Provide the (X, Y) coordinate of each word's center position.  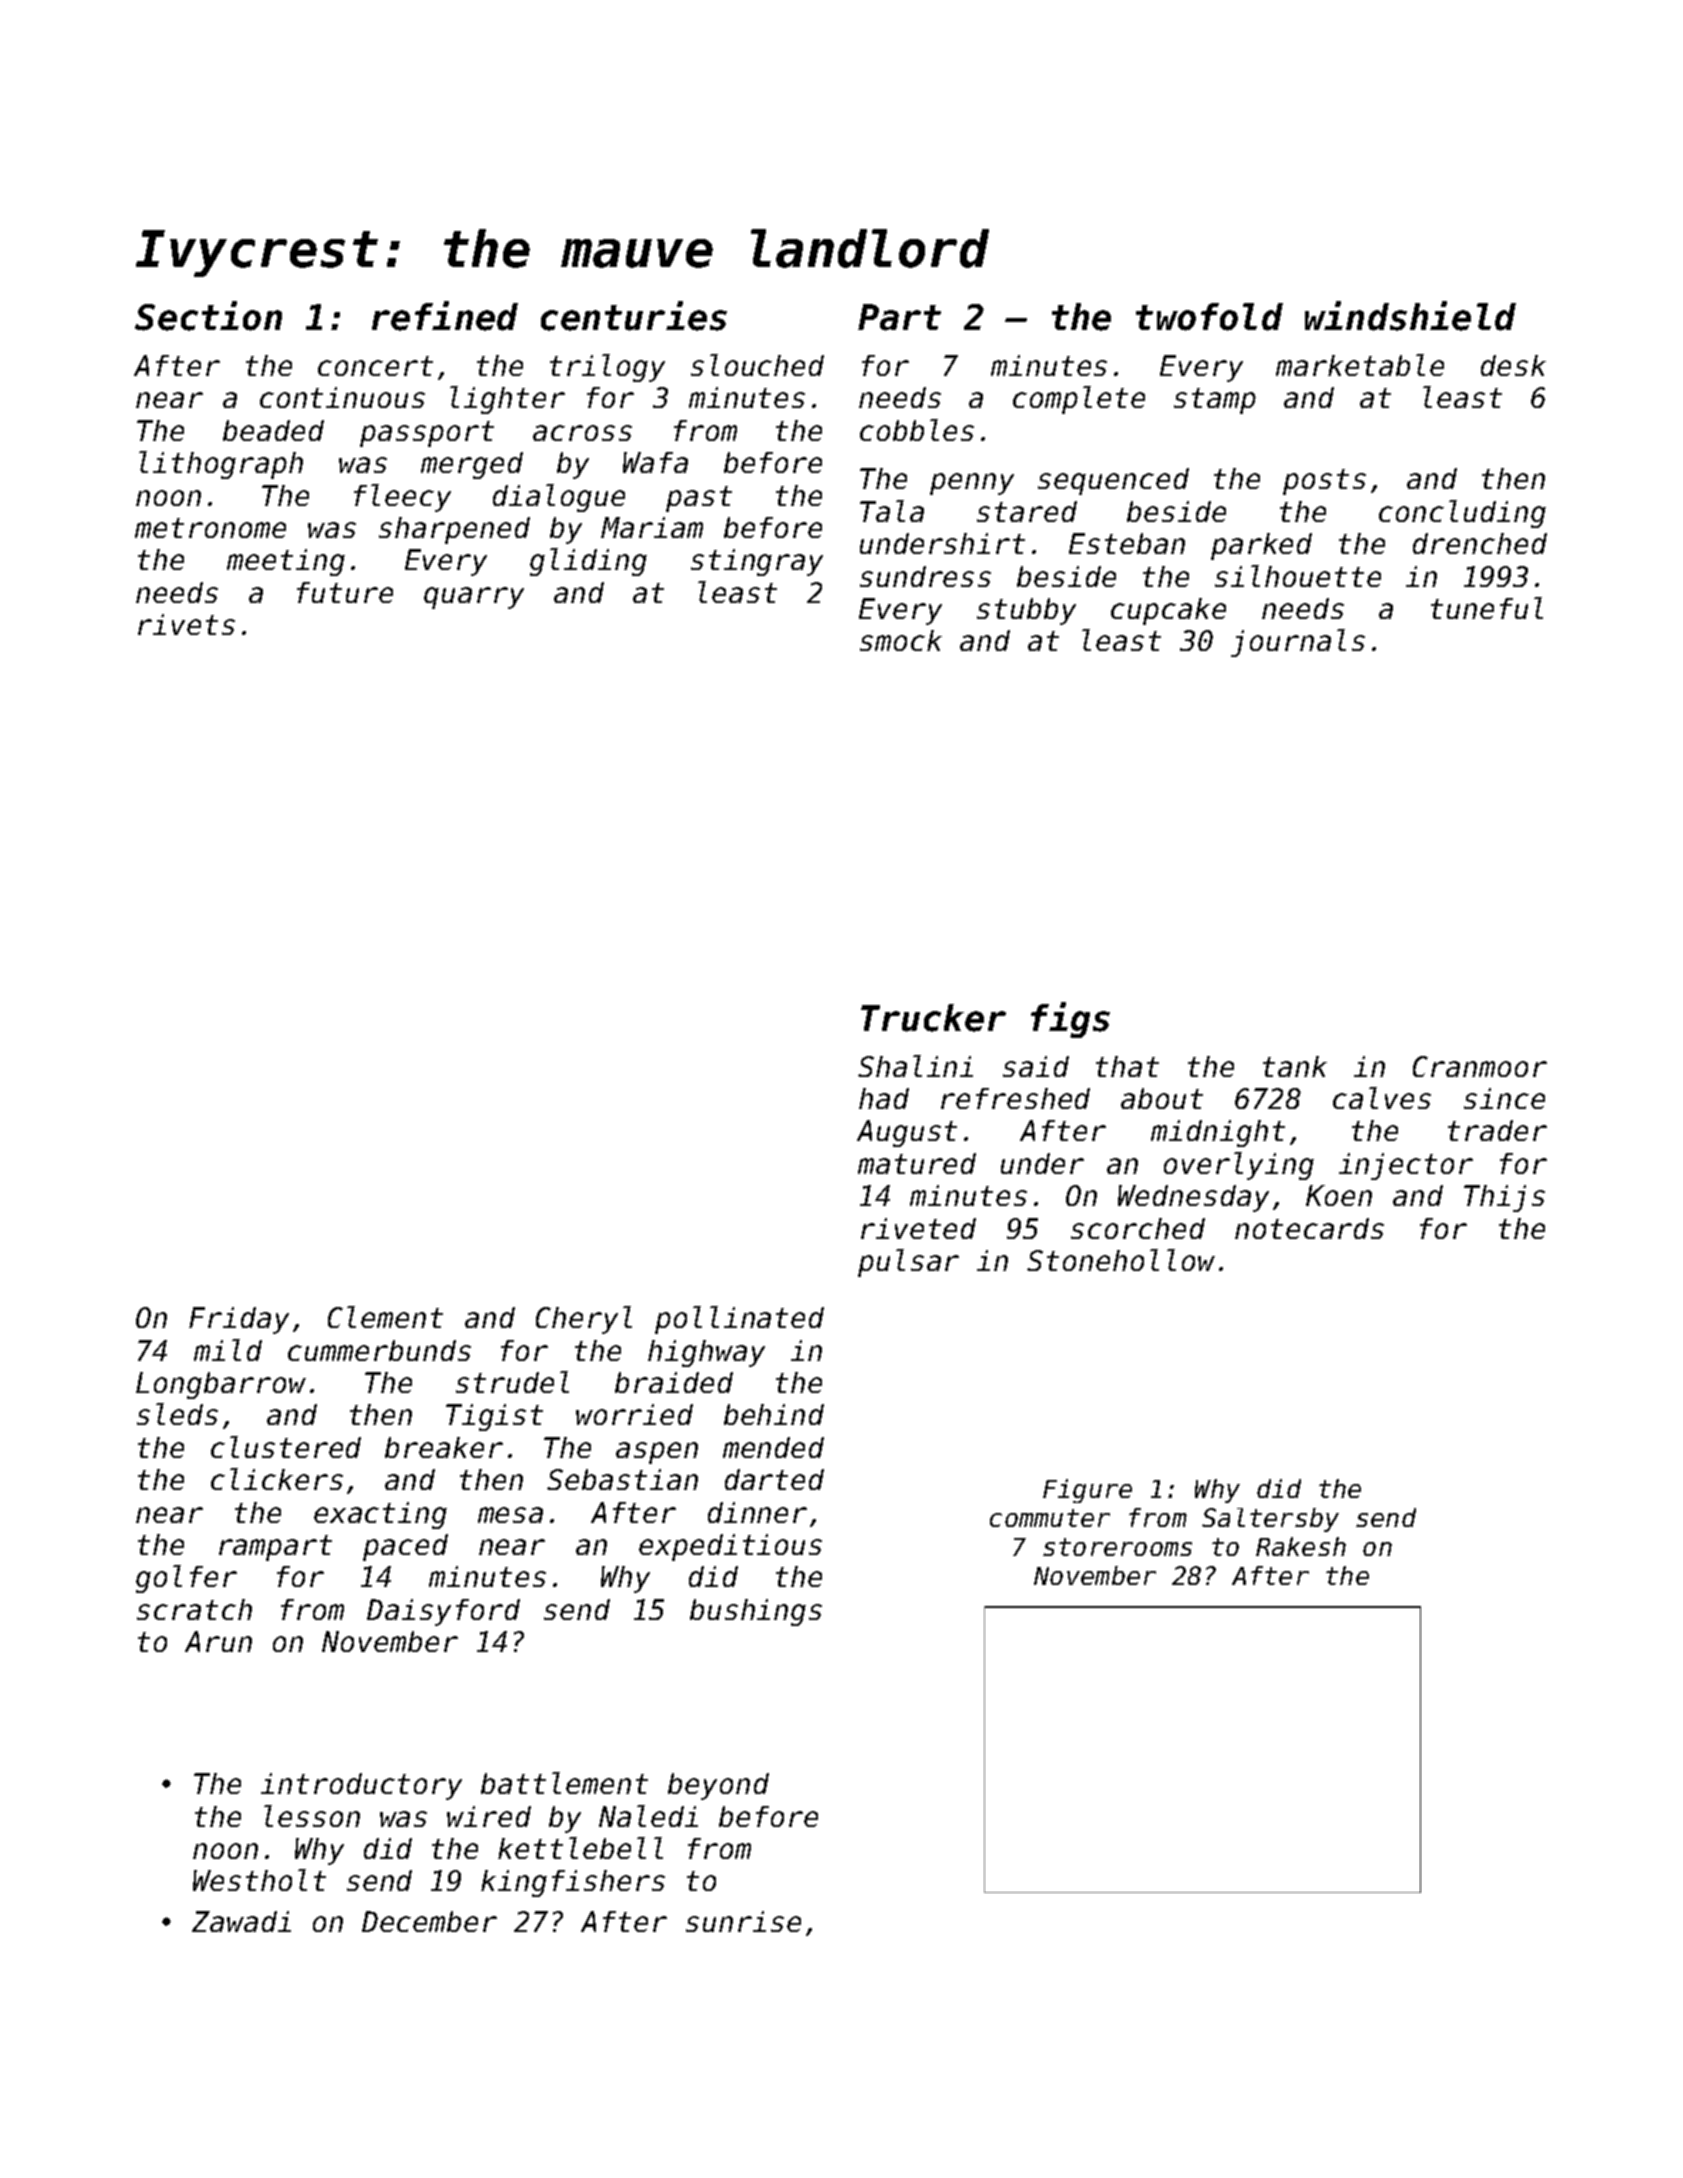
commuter (1050, 1518)
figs (1070, 1020)
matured (917, 1163)
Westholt (259, 1880)
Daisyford (443, 1612)
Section (208, 316)
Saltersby (1270, 1520)
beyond (718, 1786)
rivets (186, 624)
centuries (634, 316)
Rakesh (1301, 1546)
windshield (1410, 316)
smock (901, 640)
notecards (1309, 1228)
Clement (385, 1317)
